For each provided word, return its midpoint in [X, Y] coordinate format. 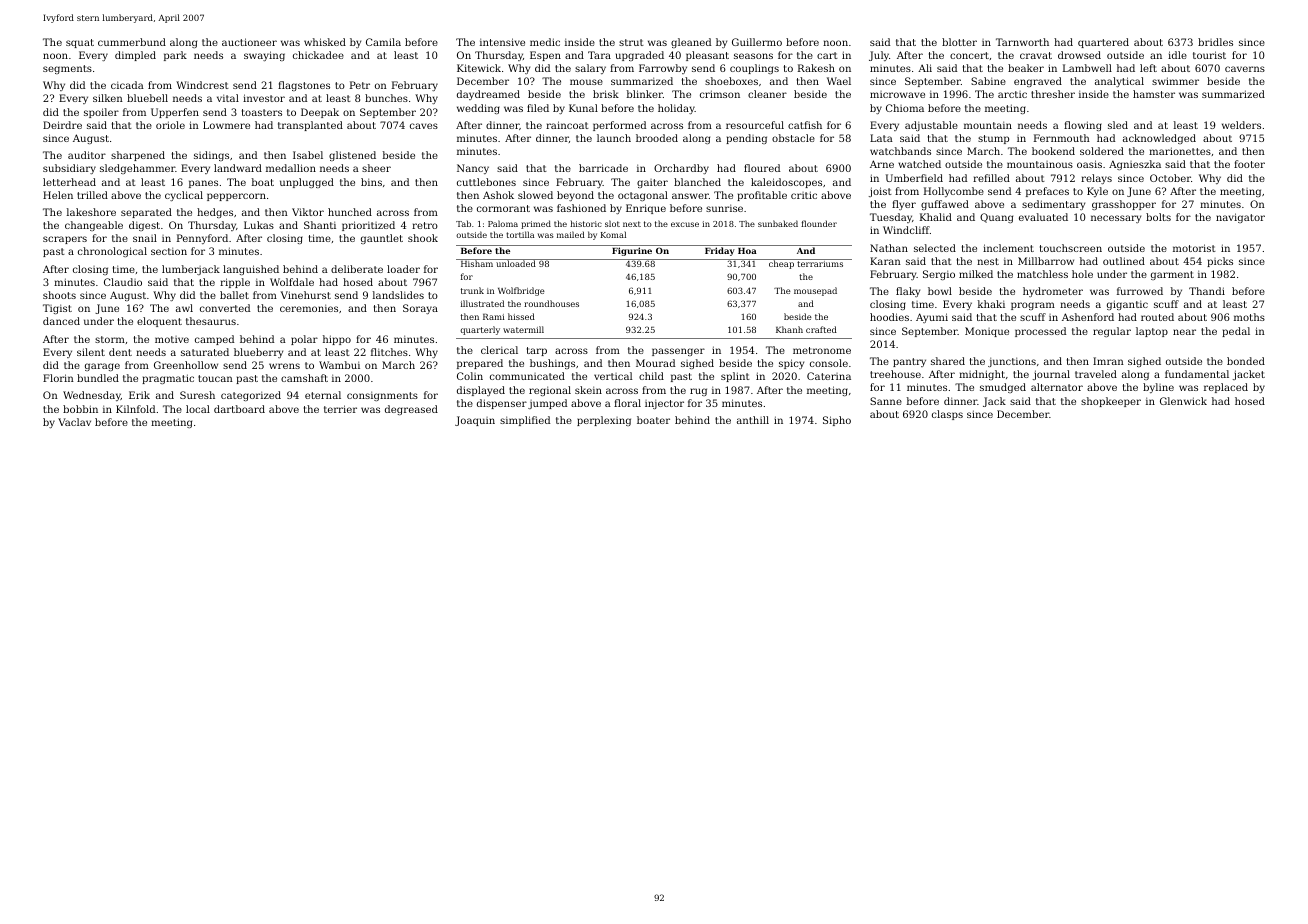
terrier [340, 409]
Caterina [829, 376]
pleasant [707, 56]
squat [80, 43]
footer [1249, 164]
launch [614, 138]
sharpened [138, 156]
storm [110, 339]
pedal [1236, 332]
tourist [1209, 55]
